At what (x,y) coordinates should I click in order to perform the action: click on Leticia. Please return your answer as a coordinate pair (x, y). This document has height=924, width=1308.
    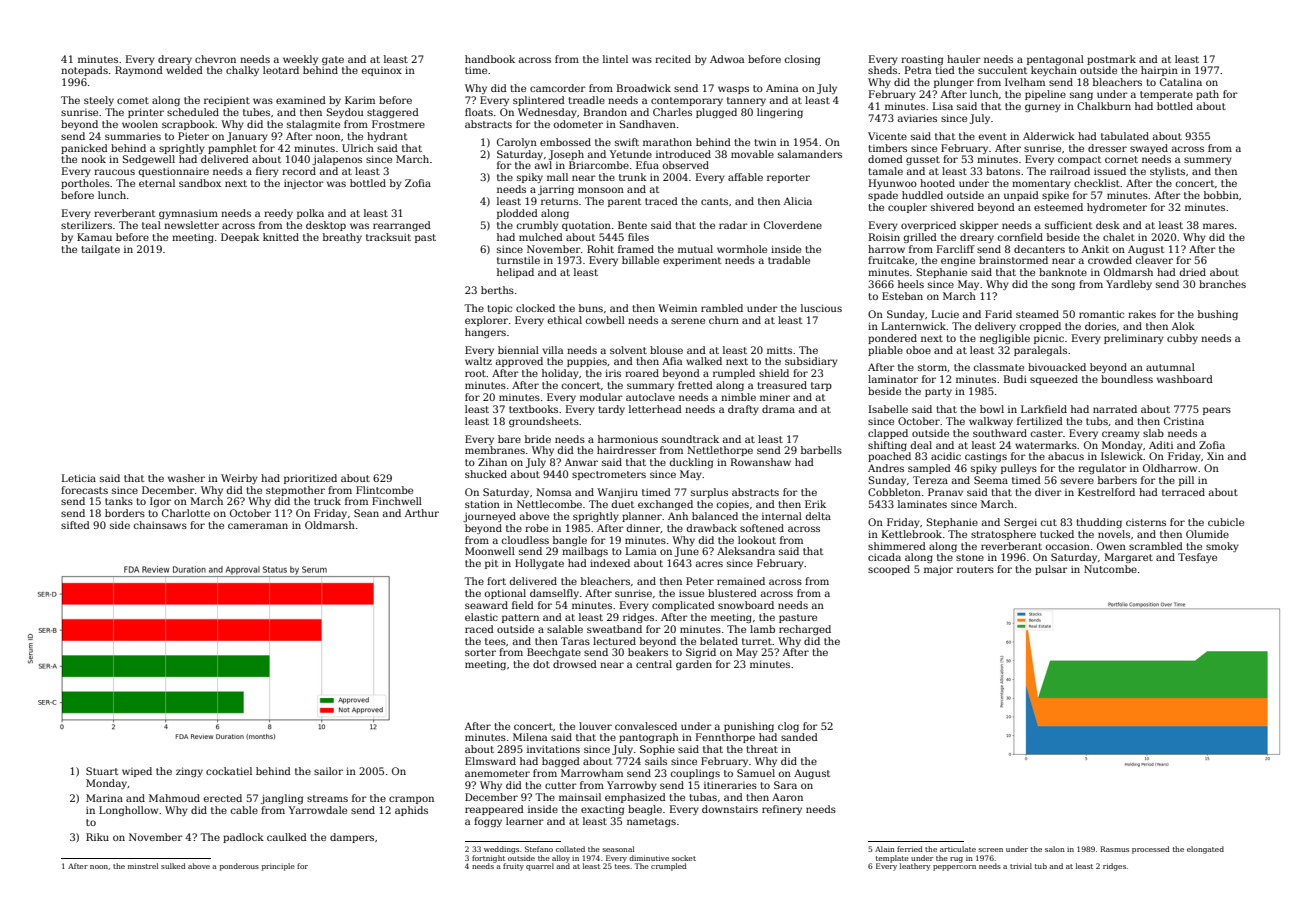
    Looking at the image, I should click on (79, 478).
